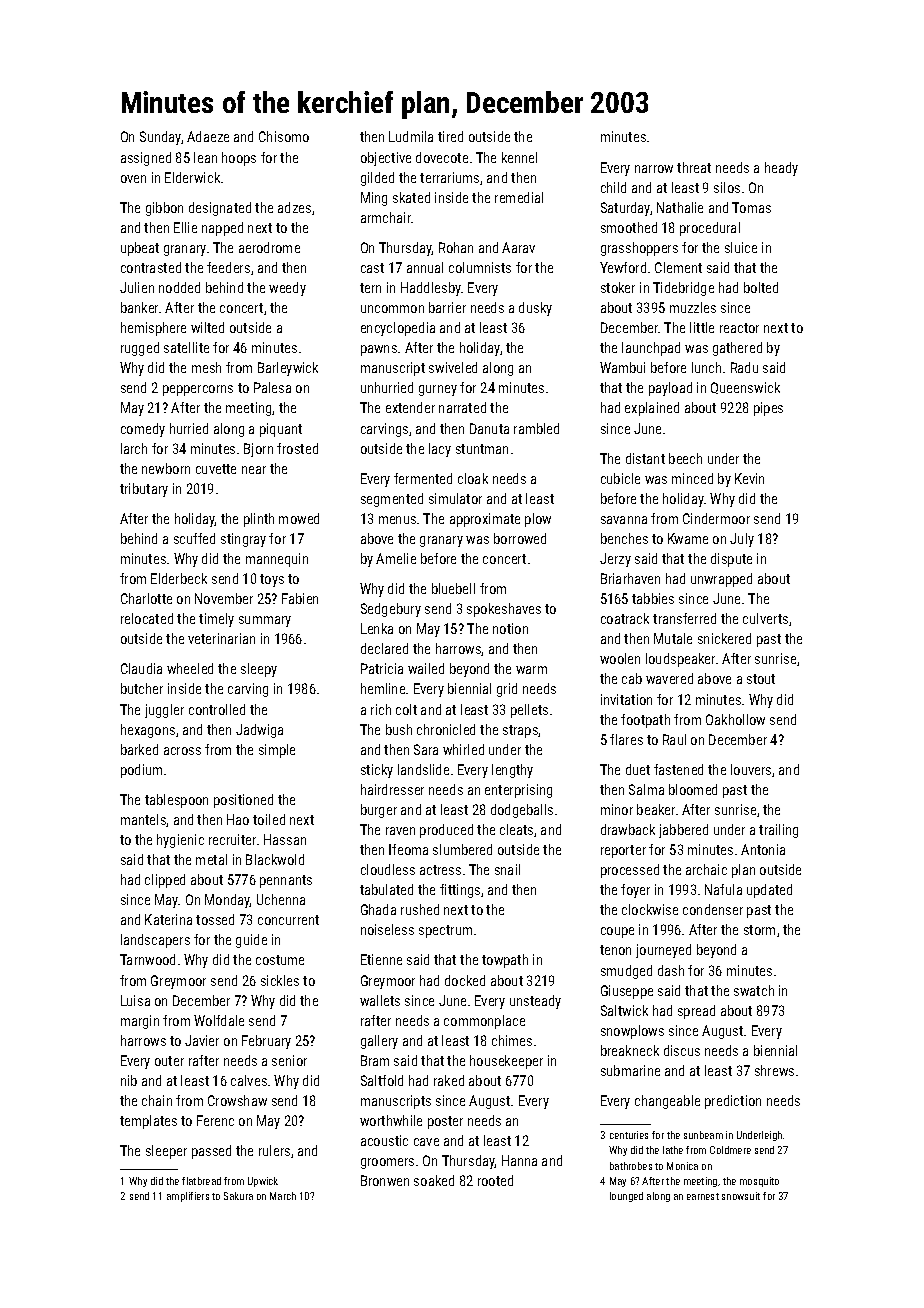 This screenshot has width=924, height=1308. What do you see at coordinates (146, 159) in the screenshot?
I see `assigned` at bounding box center [146, 159].
